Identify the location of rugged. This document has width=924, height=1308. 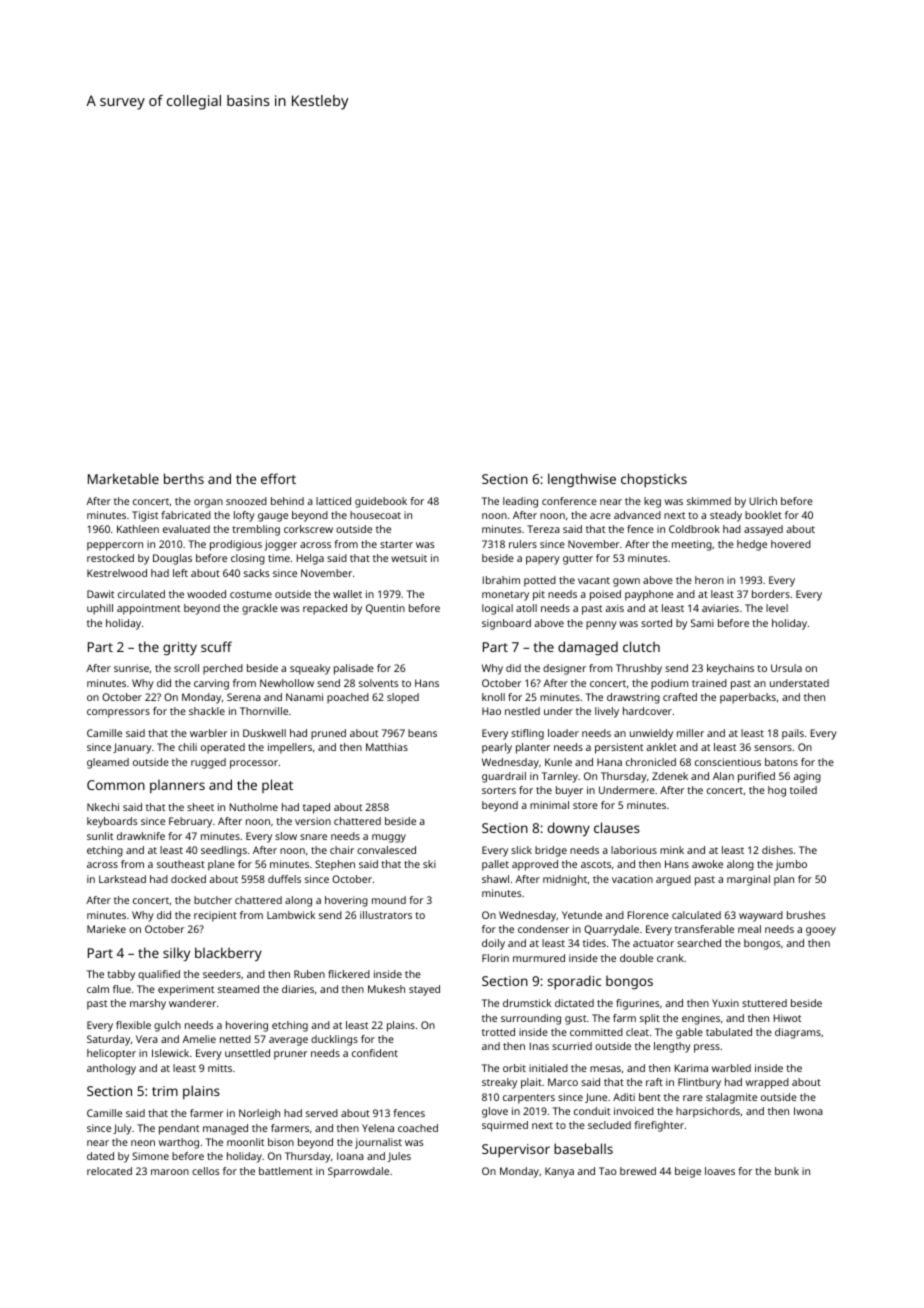
(208, 763).
